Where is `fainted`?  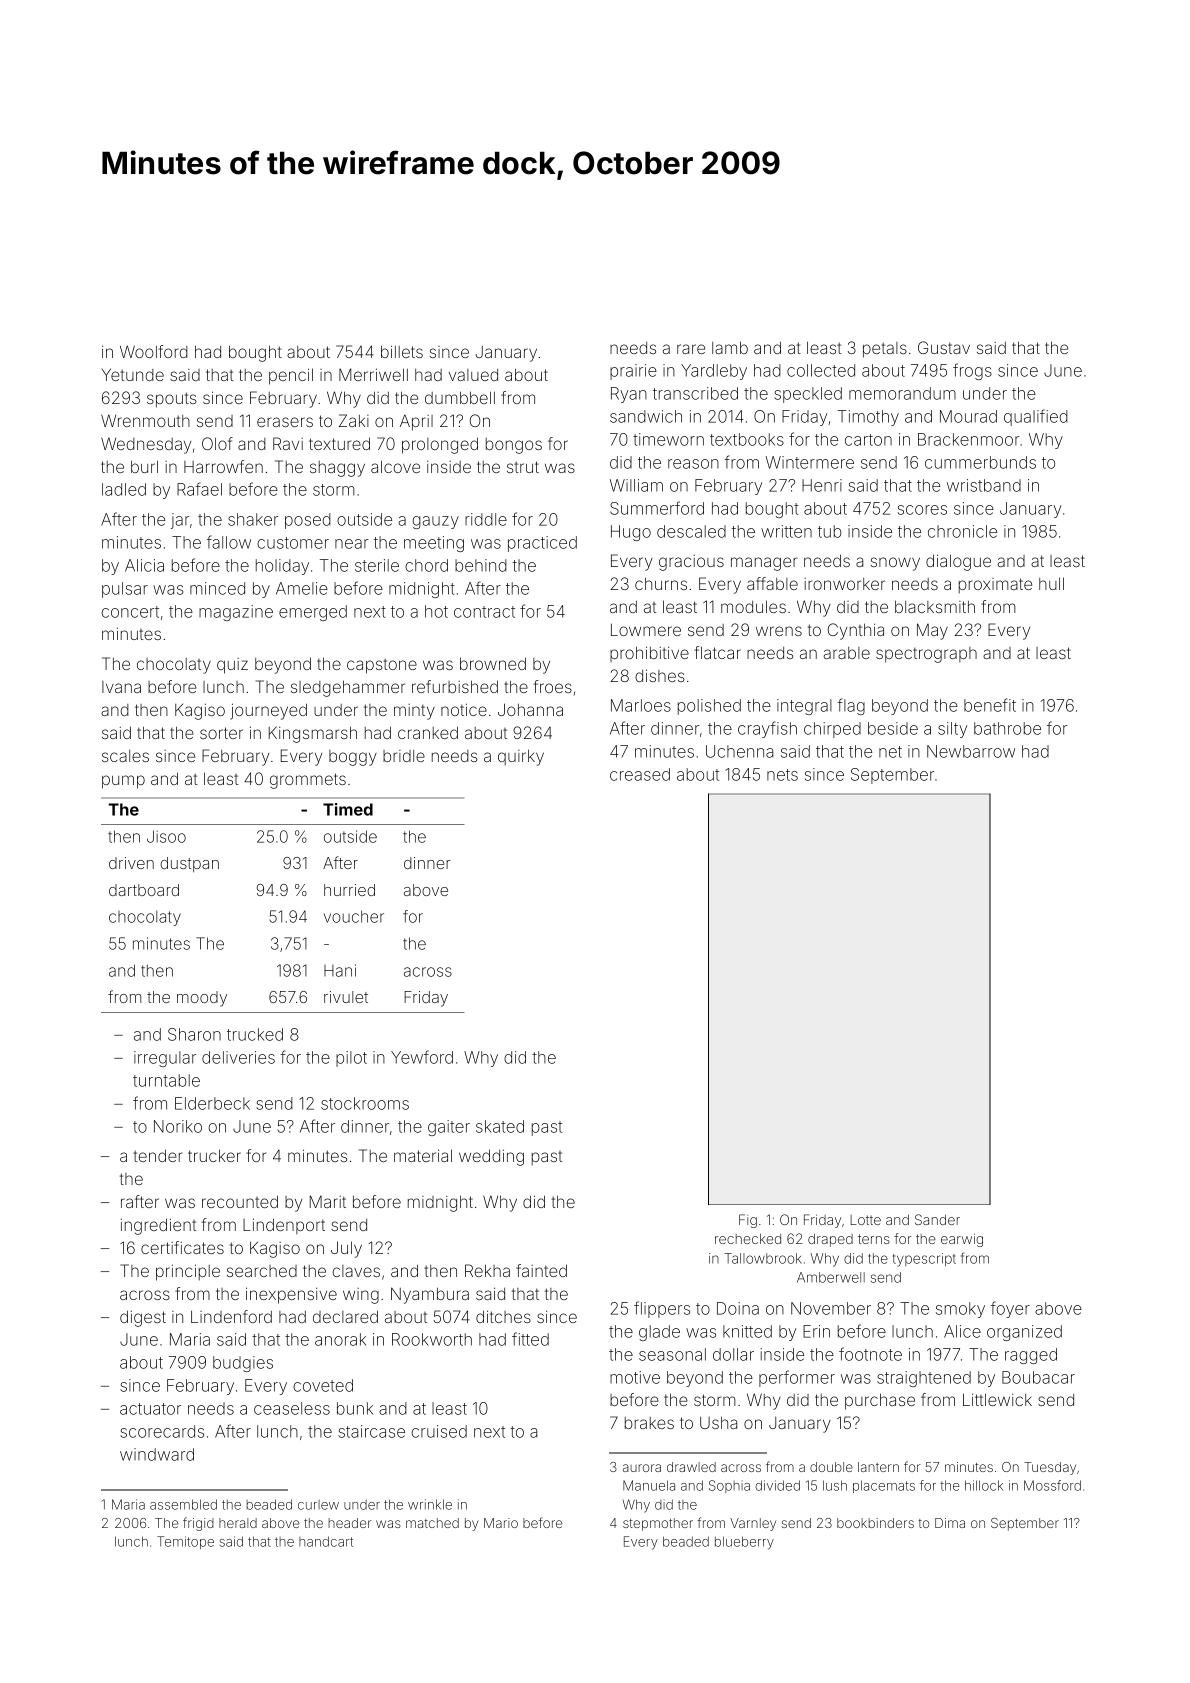
fainted is located at coordinates (541, 1270).
